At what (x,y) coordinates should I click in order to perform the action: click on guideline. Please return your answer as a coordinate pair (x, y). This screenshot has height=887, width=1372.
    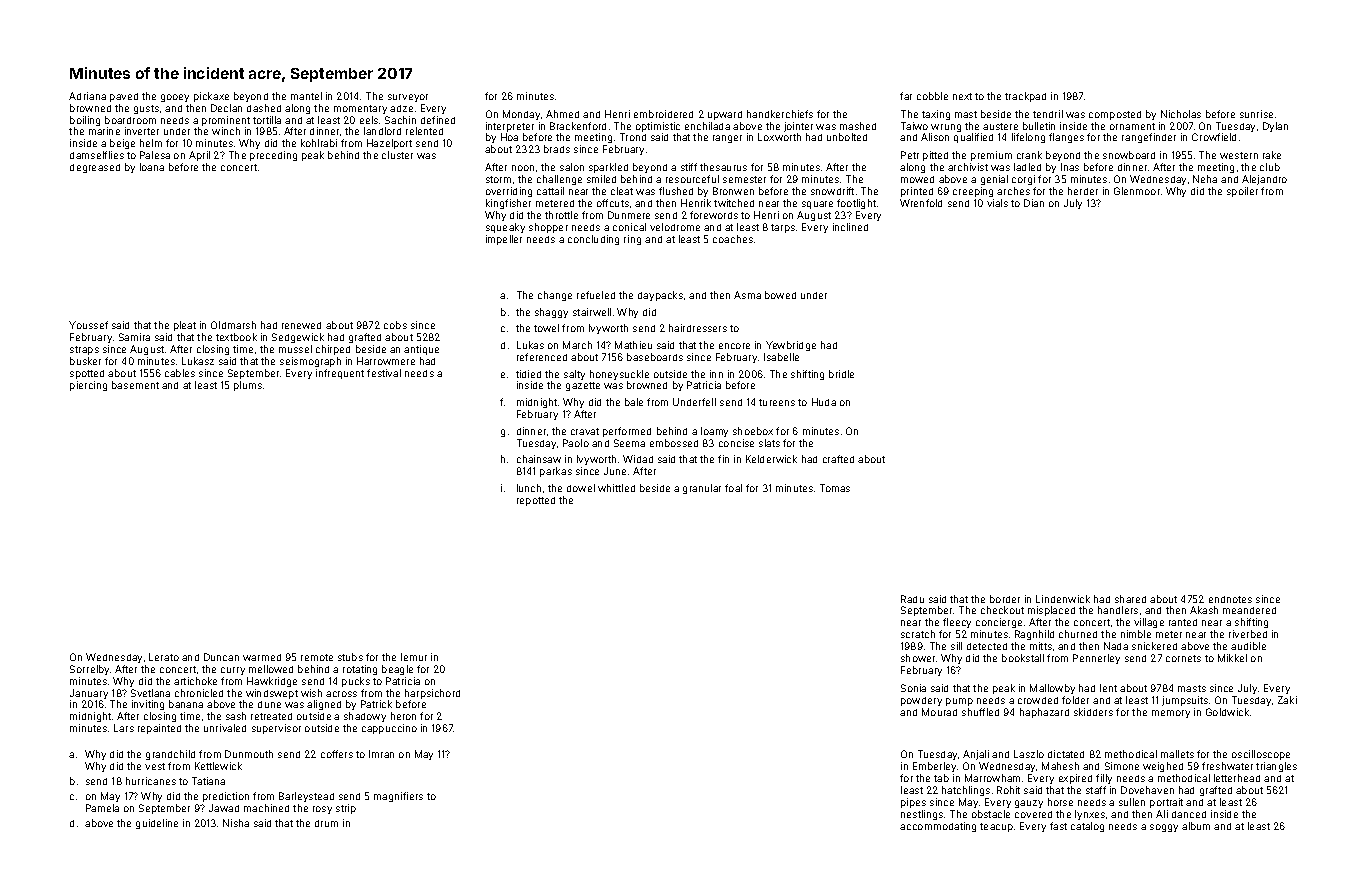
    Looking at the image, I should click on (157, 824).
